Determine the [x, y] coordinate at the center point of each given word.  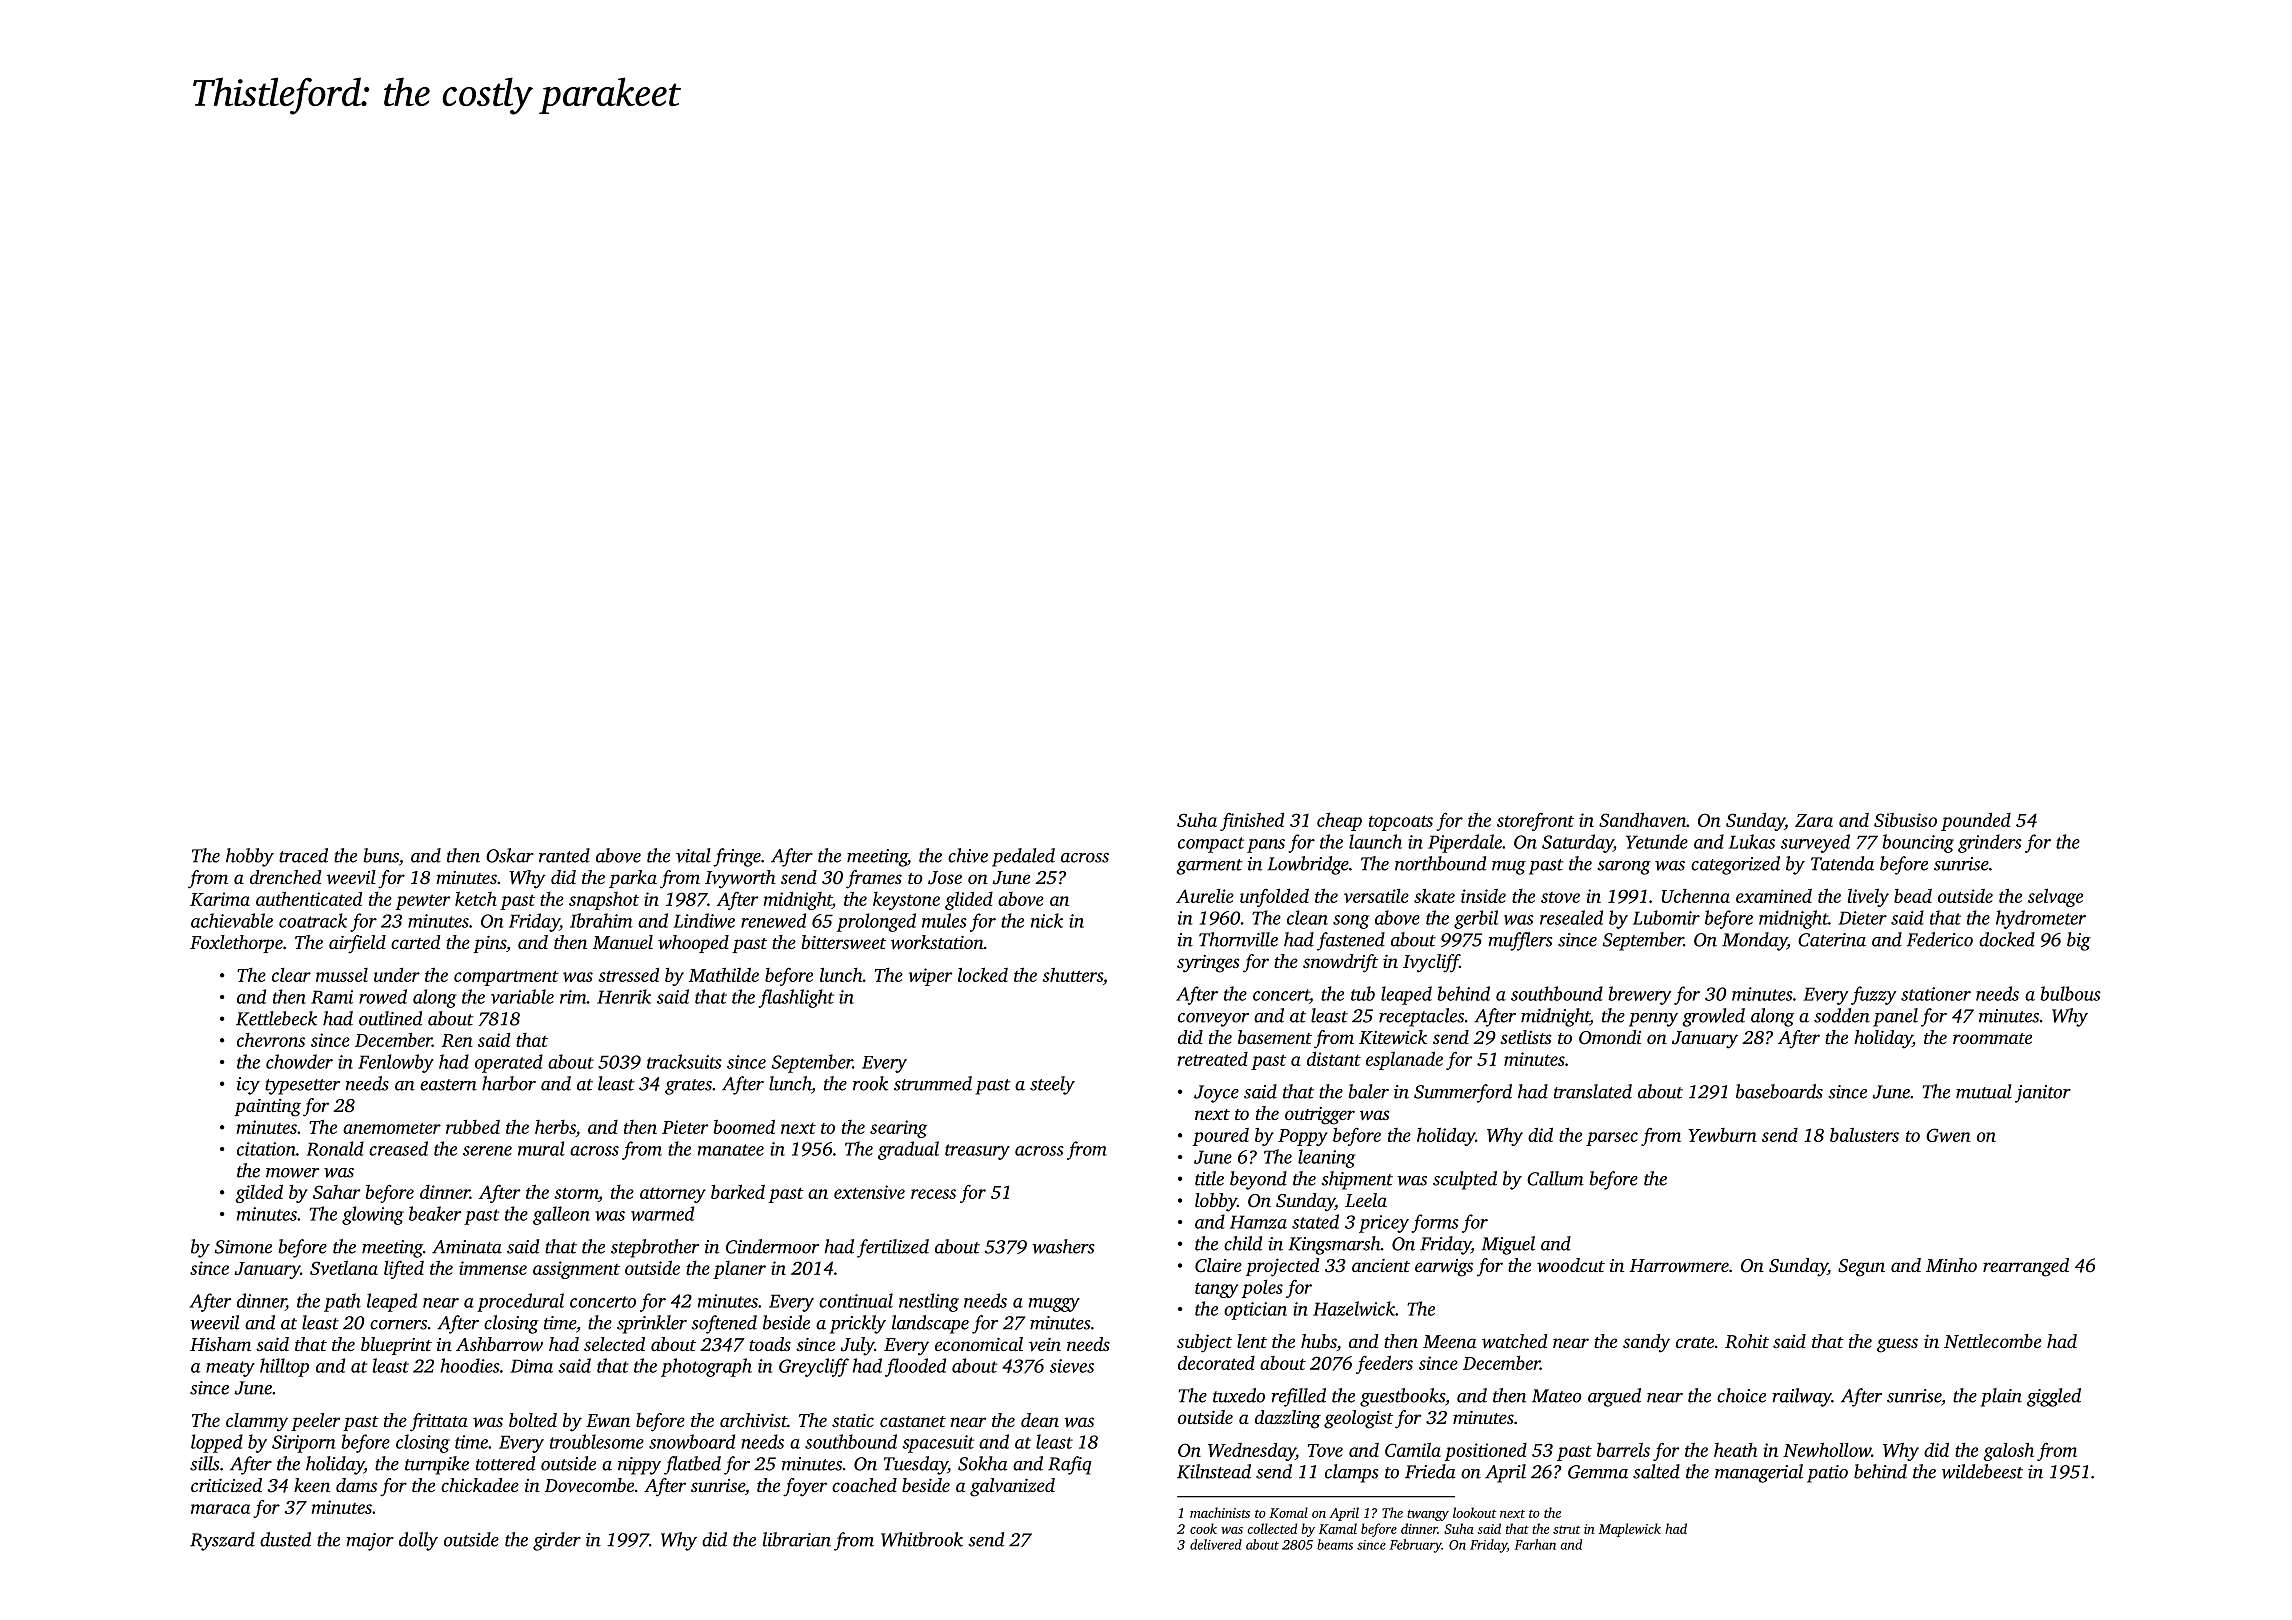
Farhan [1535, 1544]
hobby [250, 857]
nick [1047, 920]
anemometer [392, 1128]
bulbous [2070, 993]
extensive [869, 1192]
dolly [418, 1541]
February [1416, 1546]
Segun [1861, 1268]
